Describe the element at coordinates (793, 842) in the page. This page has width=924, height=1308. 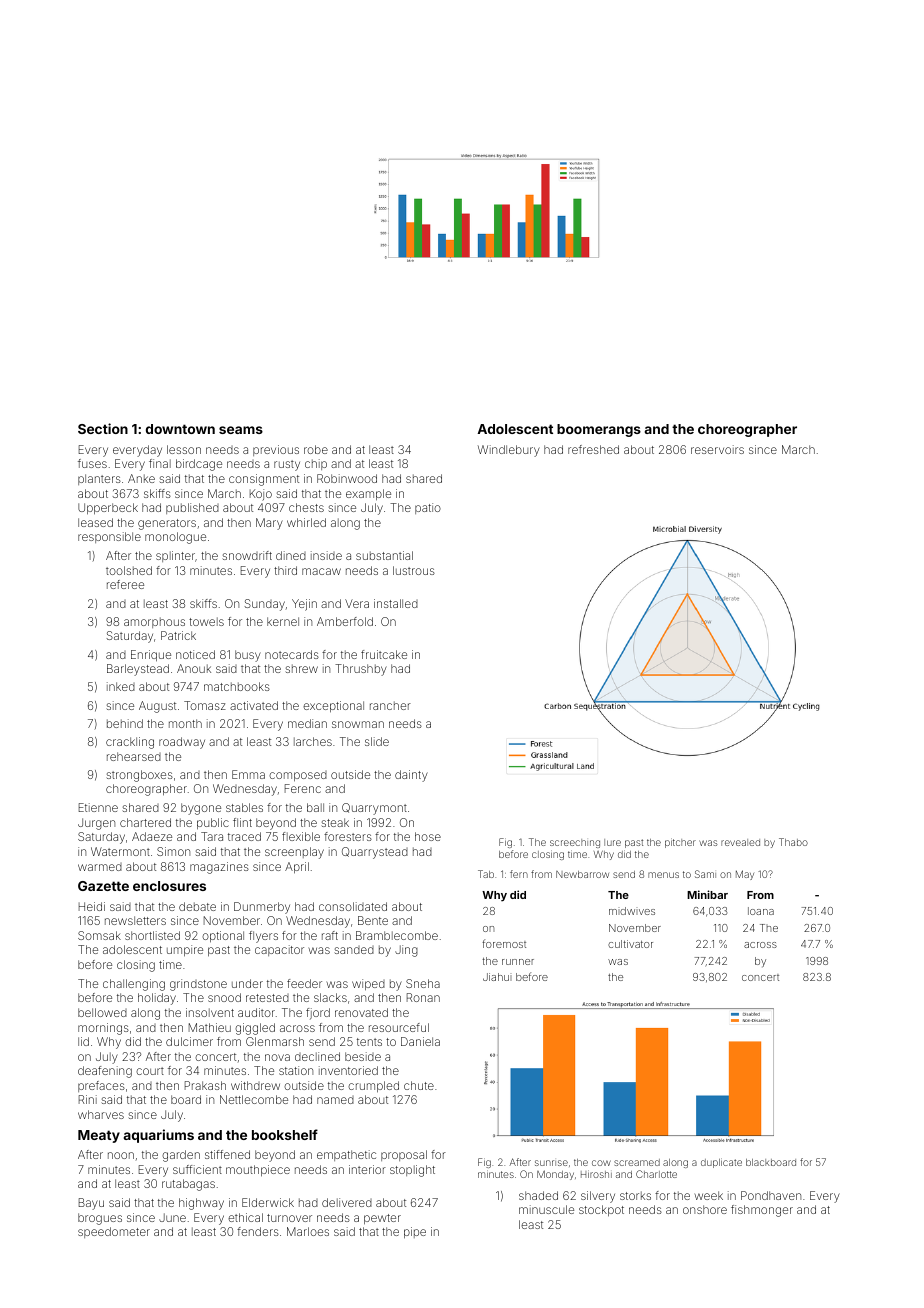
I see `Thabo` at that location.
